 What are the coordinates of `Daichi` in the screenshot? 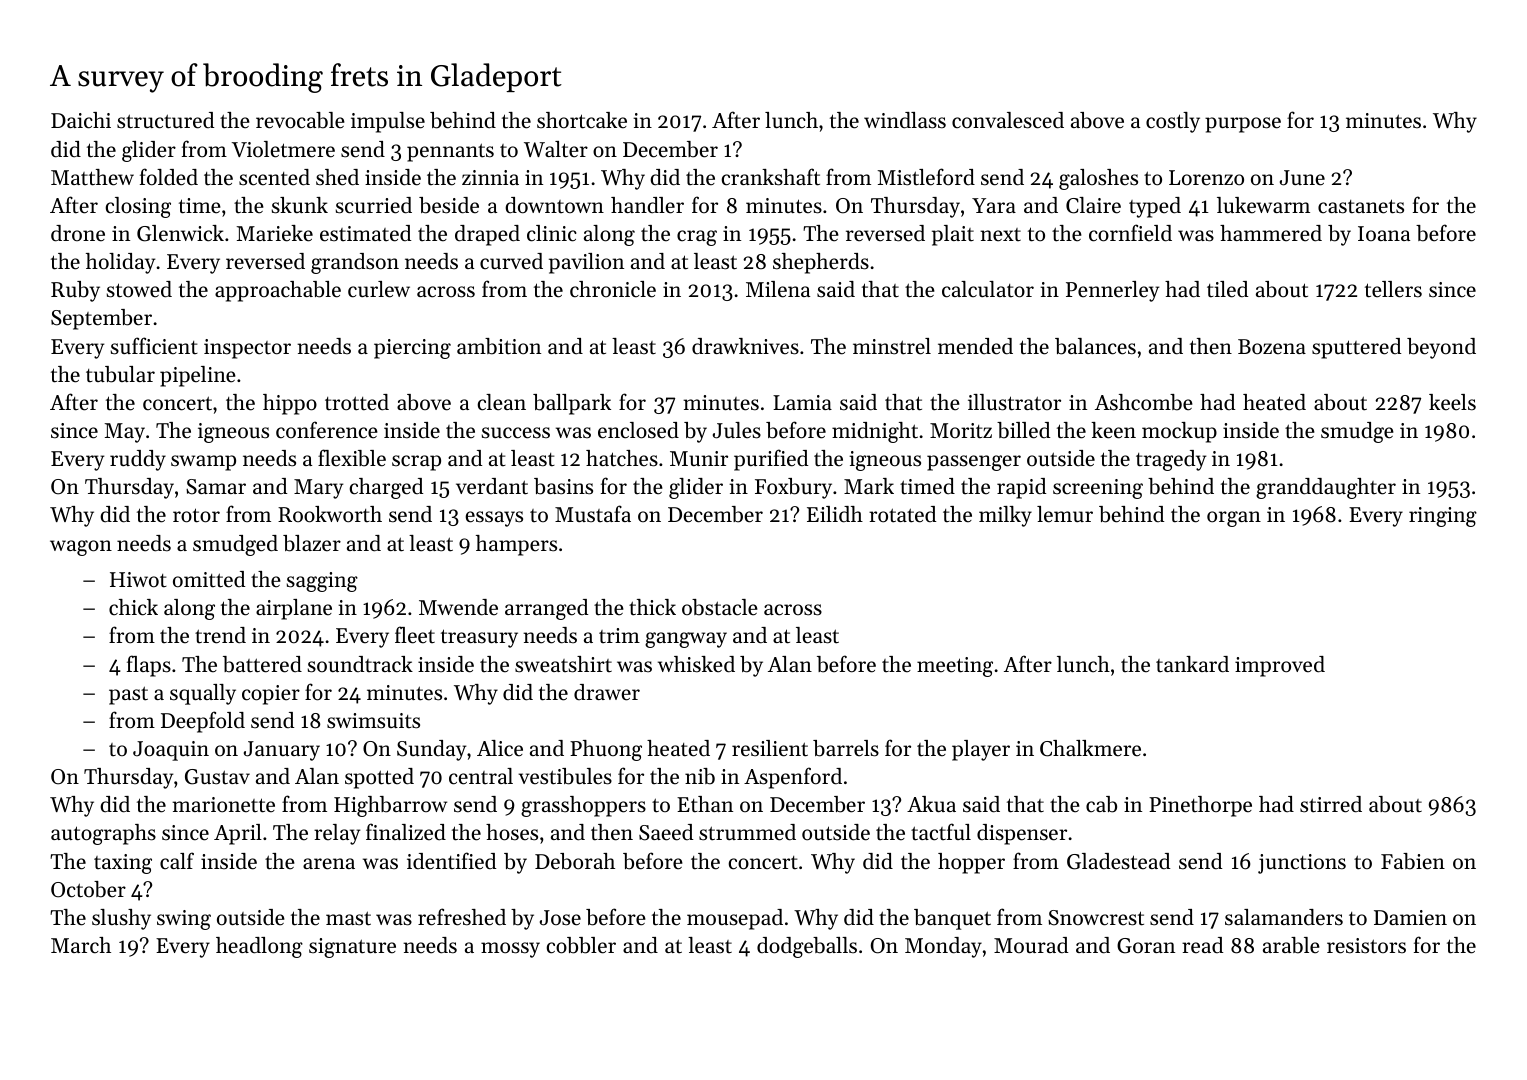 It's located at (81, 120).
